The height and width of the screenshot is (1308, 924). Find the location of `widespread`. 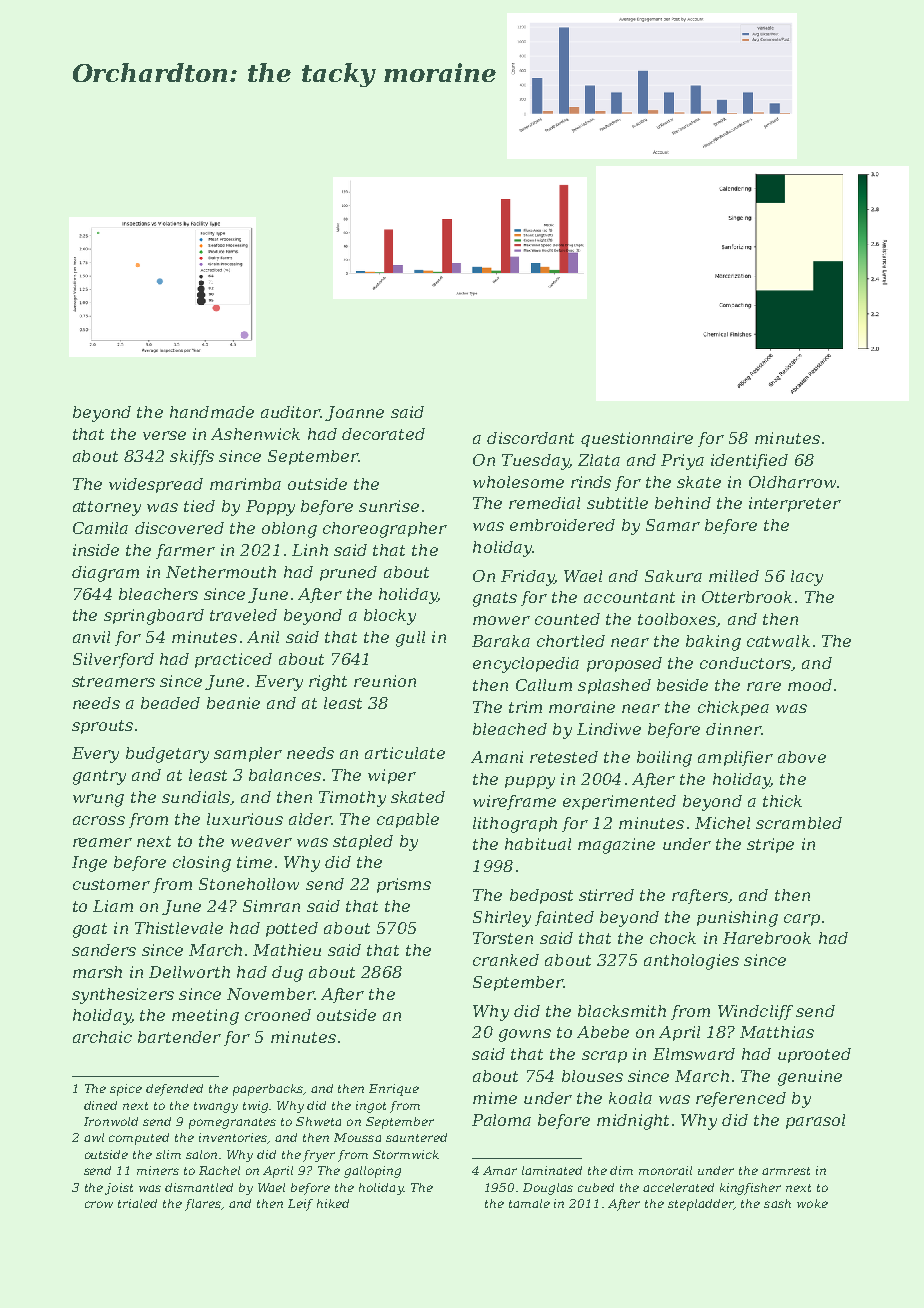

widespread is located at coordinates (156, 485).
